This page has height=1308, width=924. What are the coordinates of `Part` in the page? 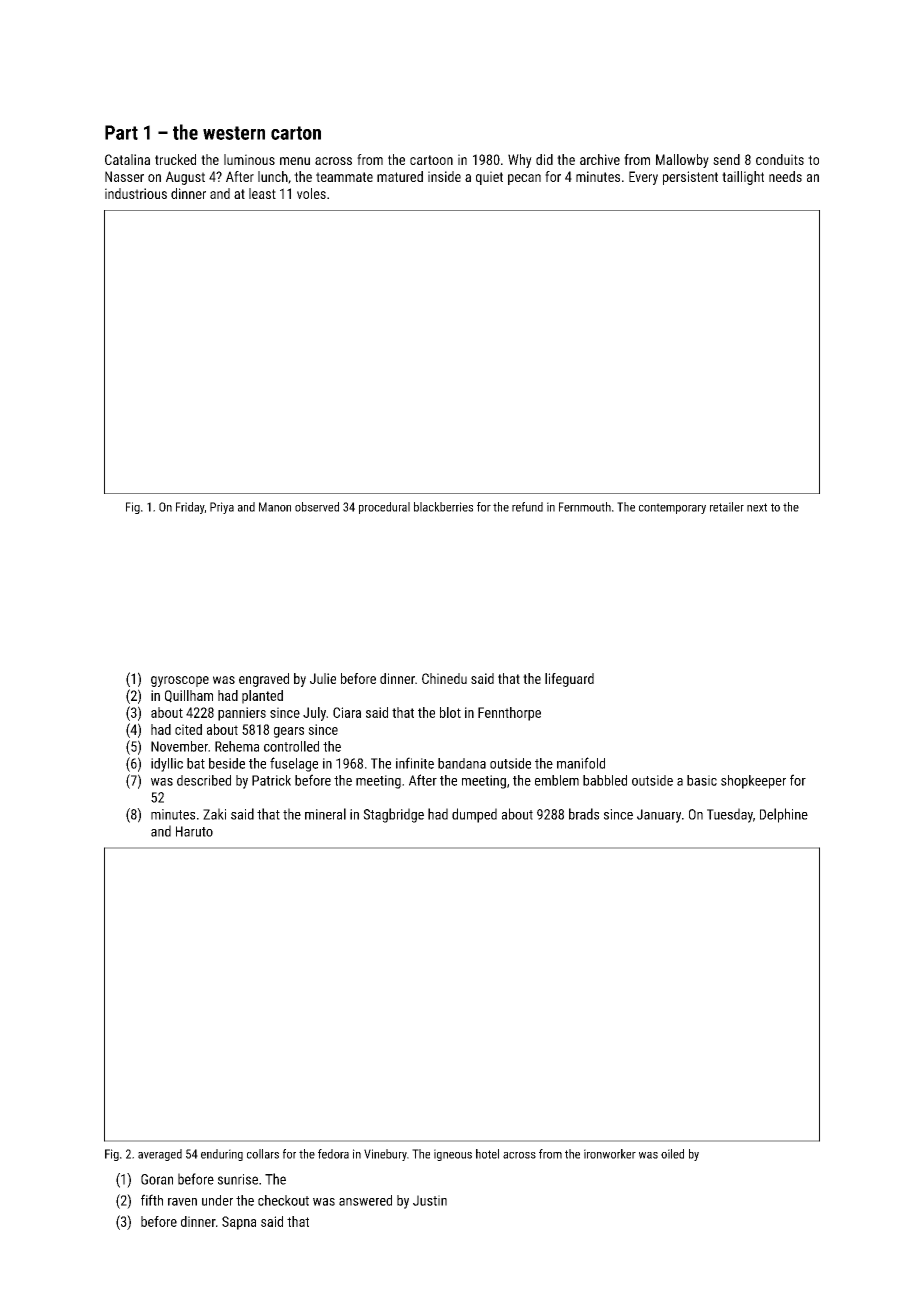 It's located at (121, 132).
